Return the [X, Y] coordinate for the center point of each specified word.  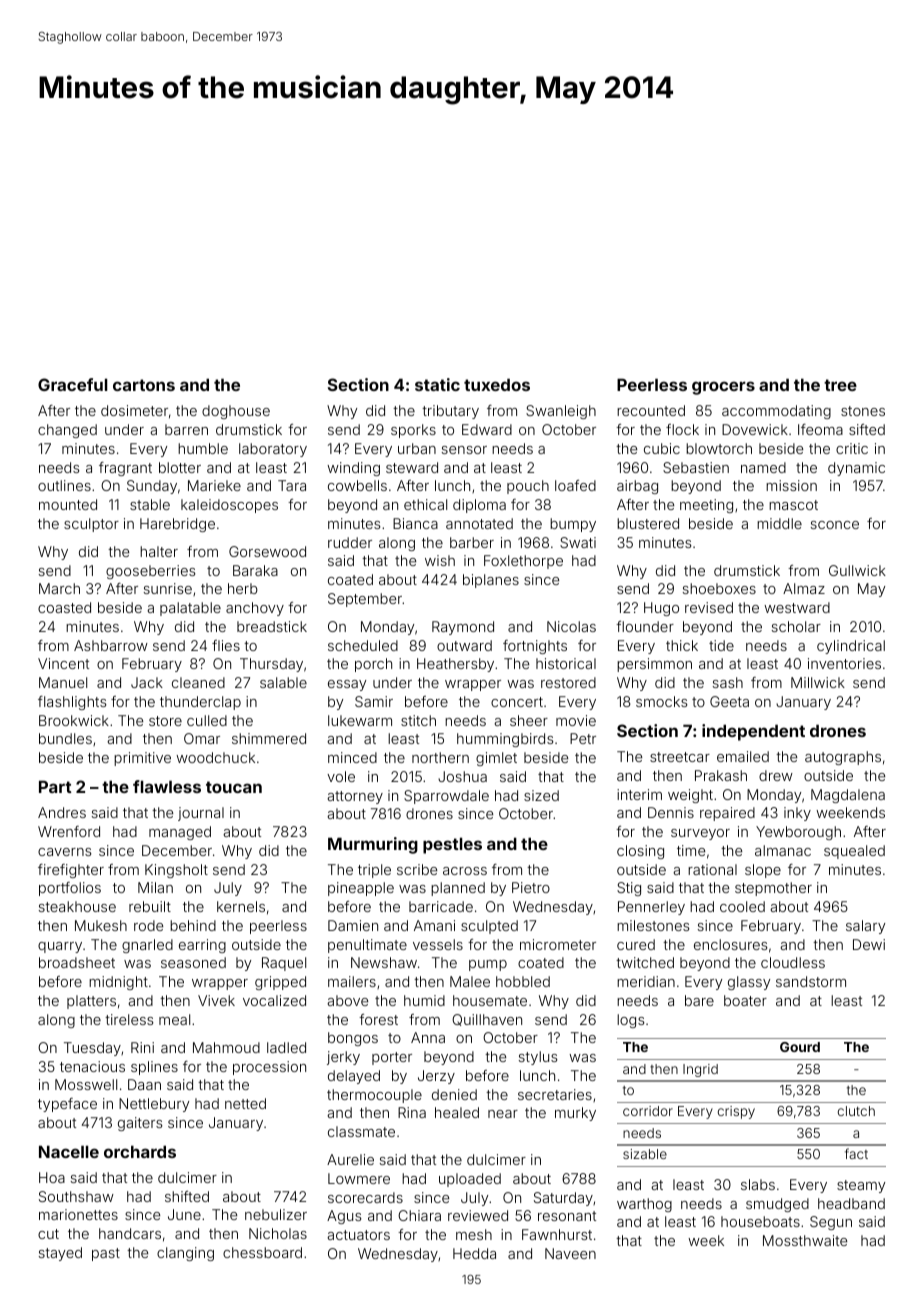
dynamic [856, 469]
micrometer [558, 944]
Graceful [73, 384]
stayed [60, 1254]
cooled [742, 906]
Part [55, 786]
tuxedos [497, 384]
